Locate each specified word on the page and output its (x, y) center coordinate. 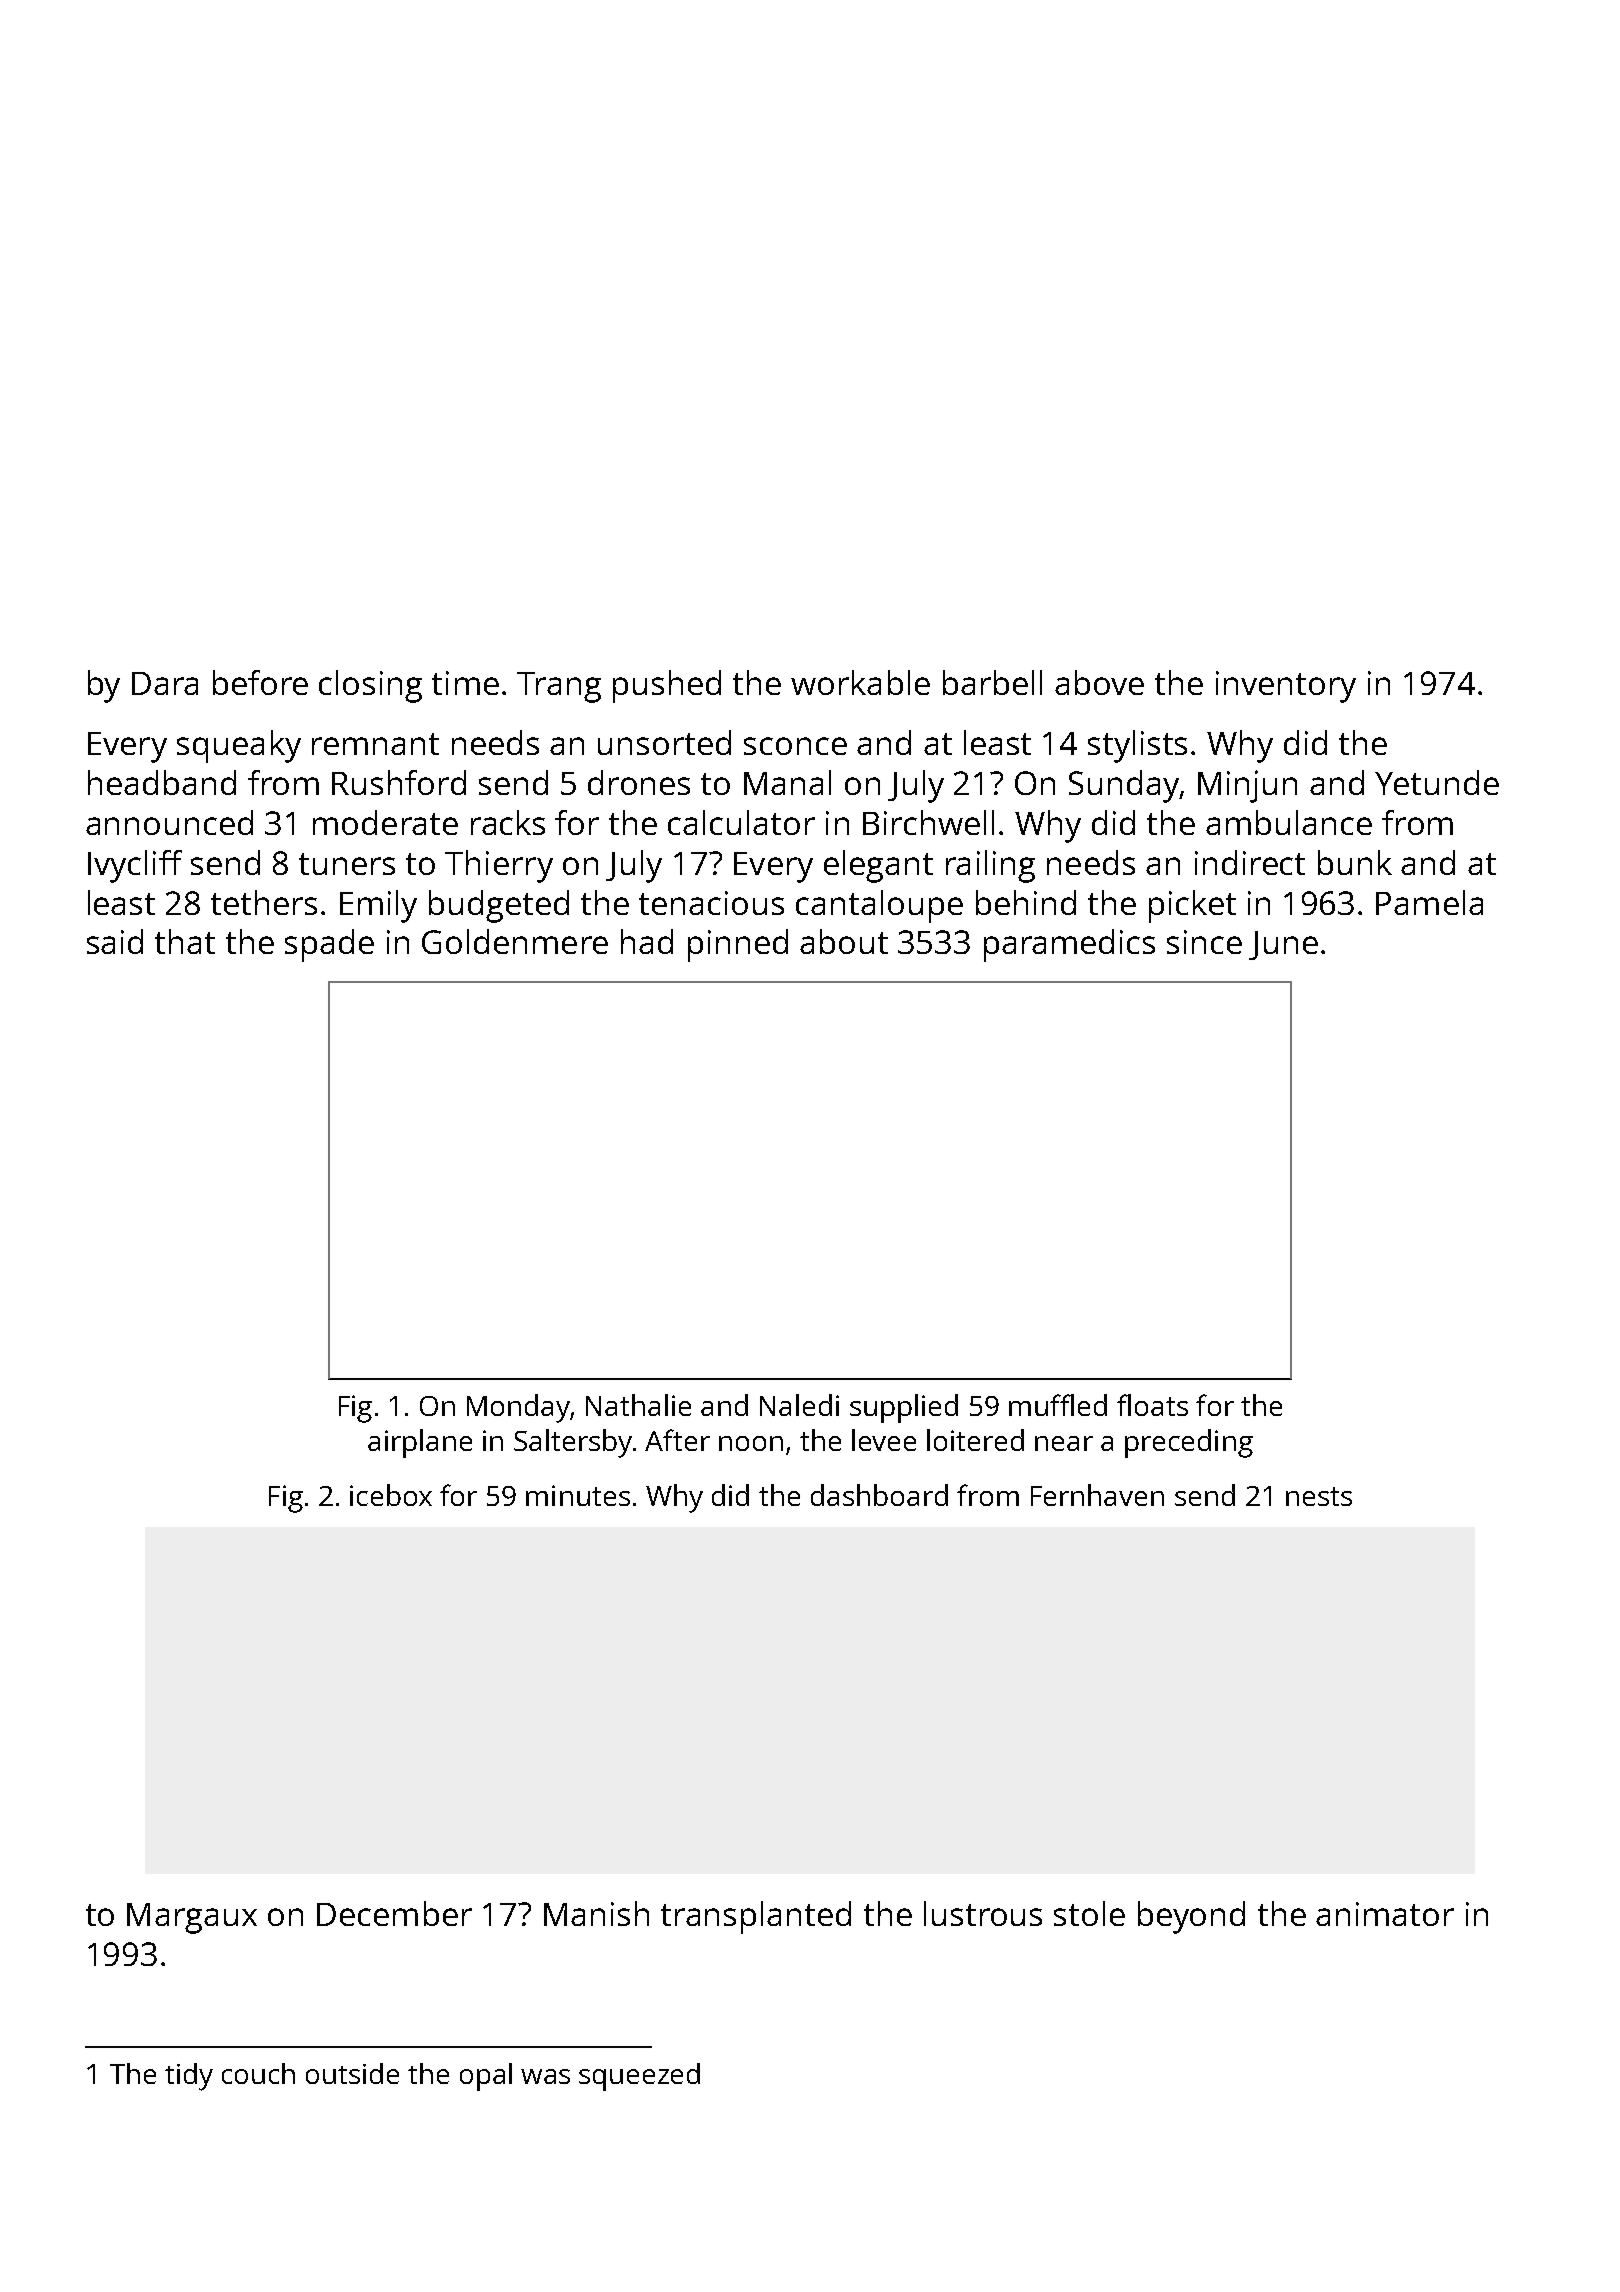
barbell (992, 682)
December (394, 1913)
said (115, 941)
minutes (578, 1495)
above (1099, 682)
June (1283, 945)
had (647, 941)
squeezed (639, 2077)
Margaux (192, 1918)
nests (1319, 1496)
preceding (1189, 1443)
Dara (165, 683)
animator (1385, 1914)
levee (884, 1440)
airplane (420, 1443)
